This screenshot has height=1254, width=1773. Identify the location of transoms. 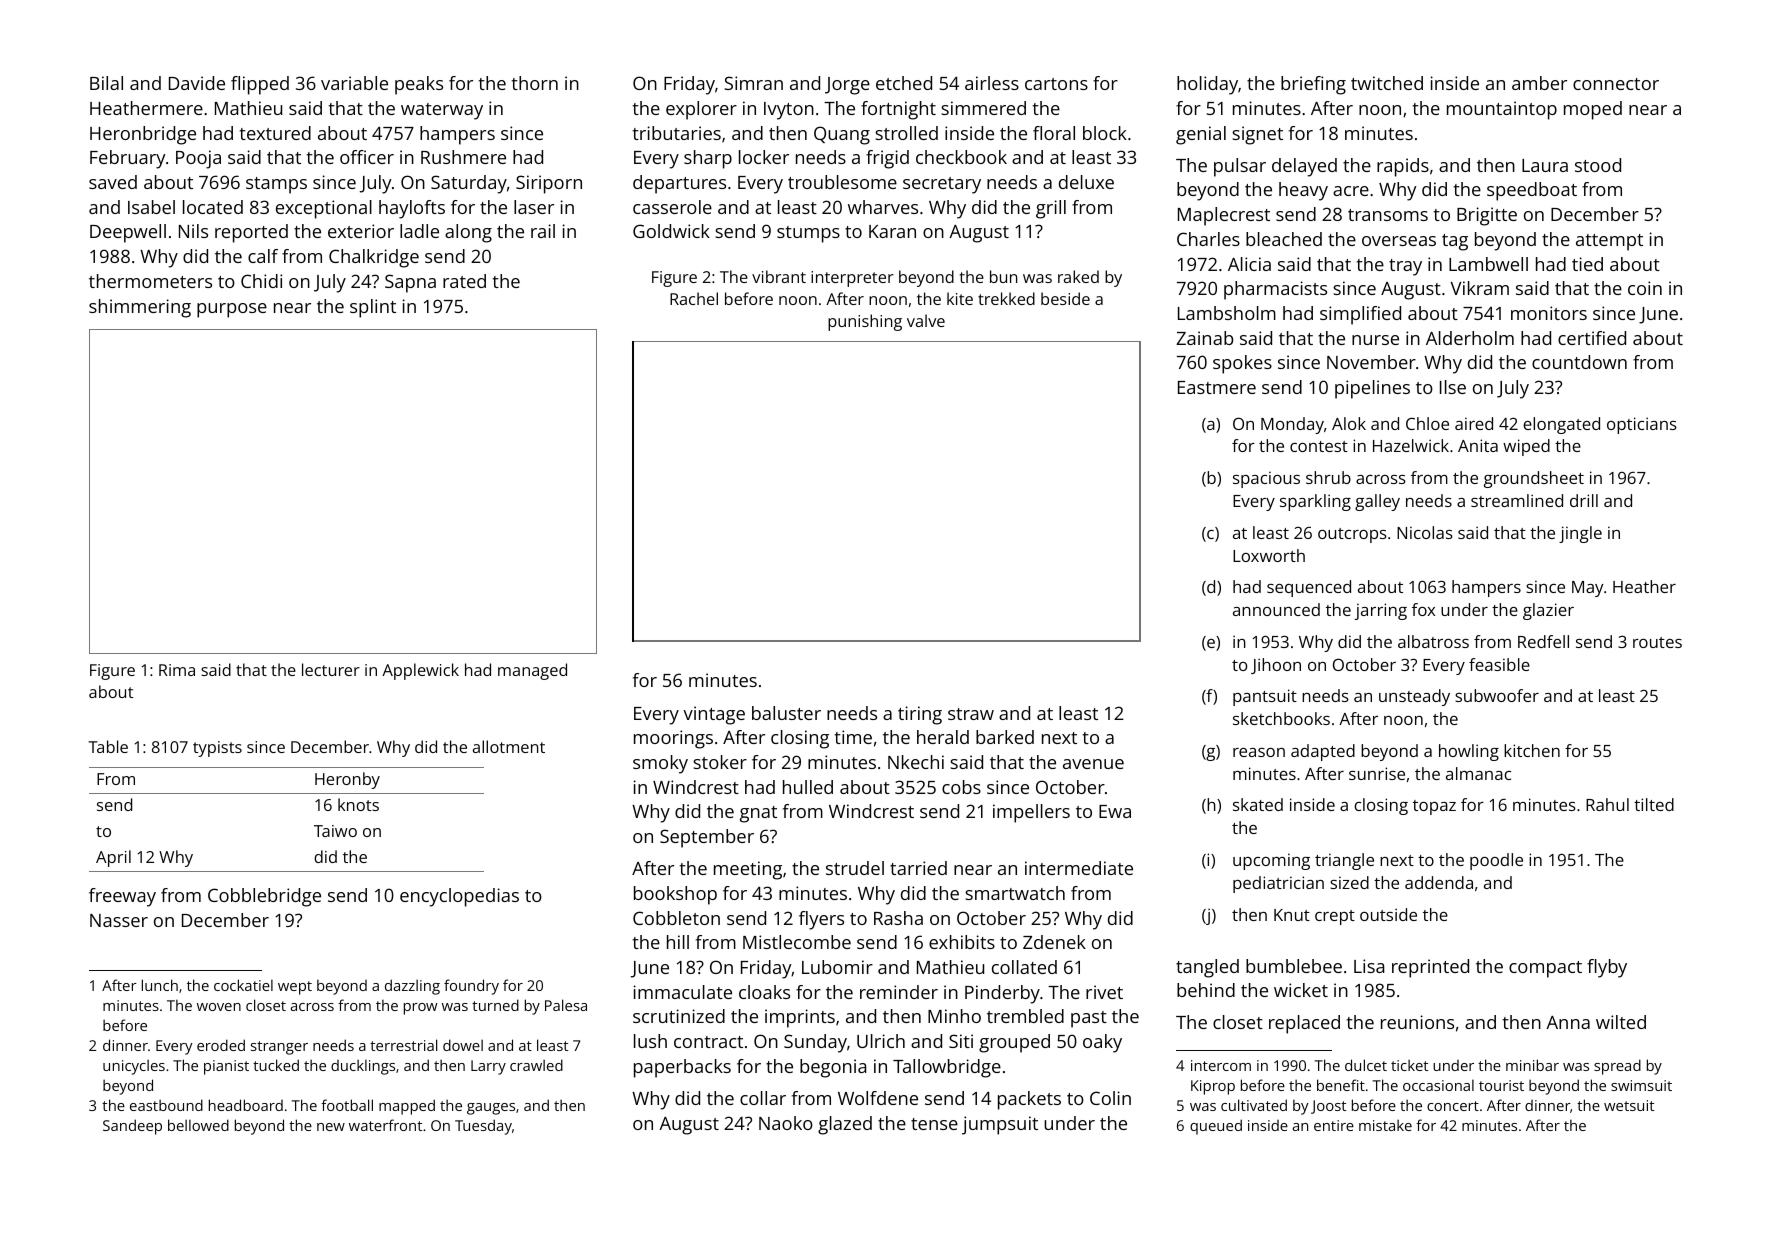
(1388, 215).
